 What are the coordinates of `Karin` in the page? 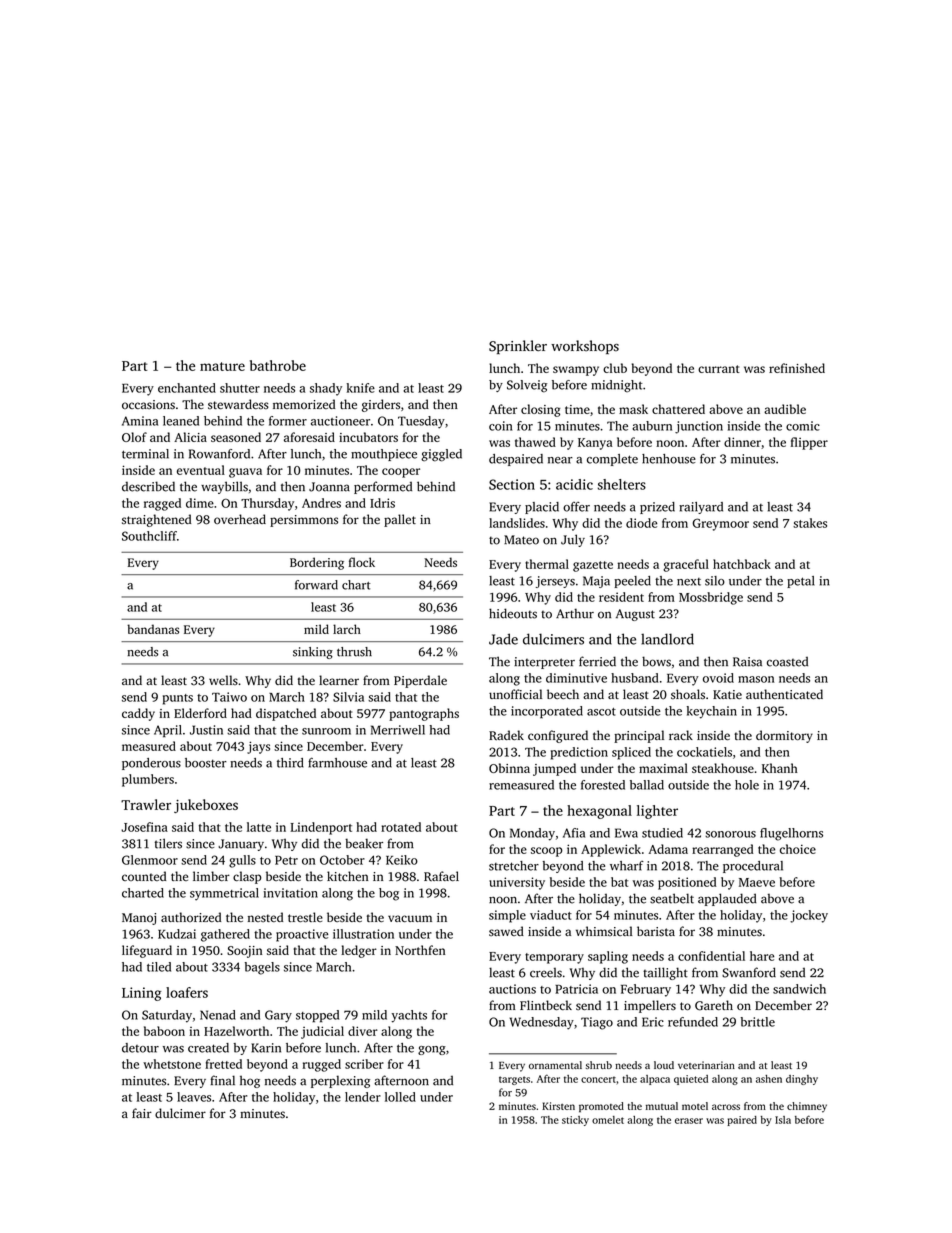 It's located at (266, 1048).
